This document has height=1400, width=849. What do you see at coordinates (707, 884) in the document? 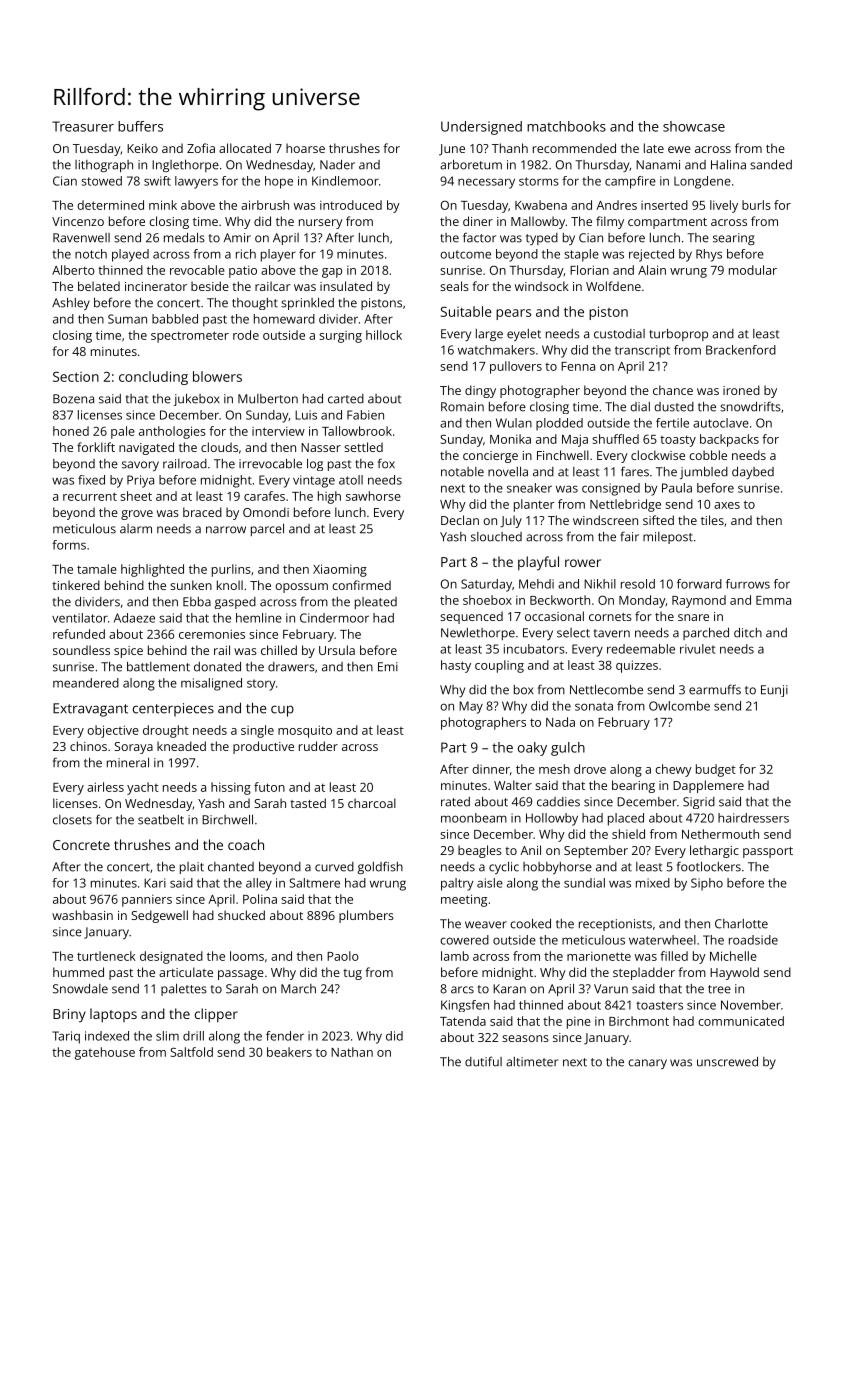
I see `Sipho` at bounding box center [707, 884].
